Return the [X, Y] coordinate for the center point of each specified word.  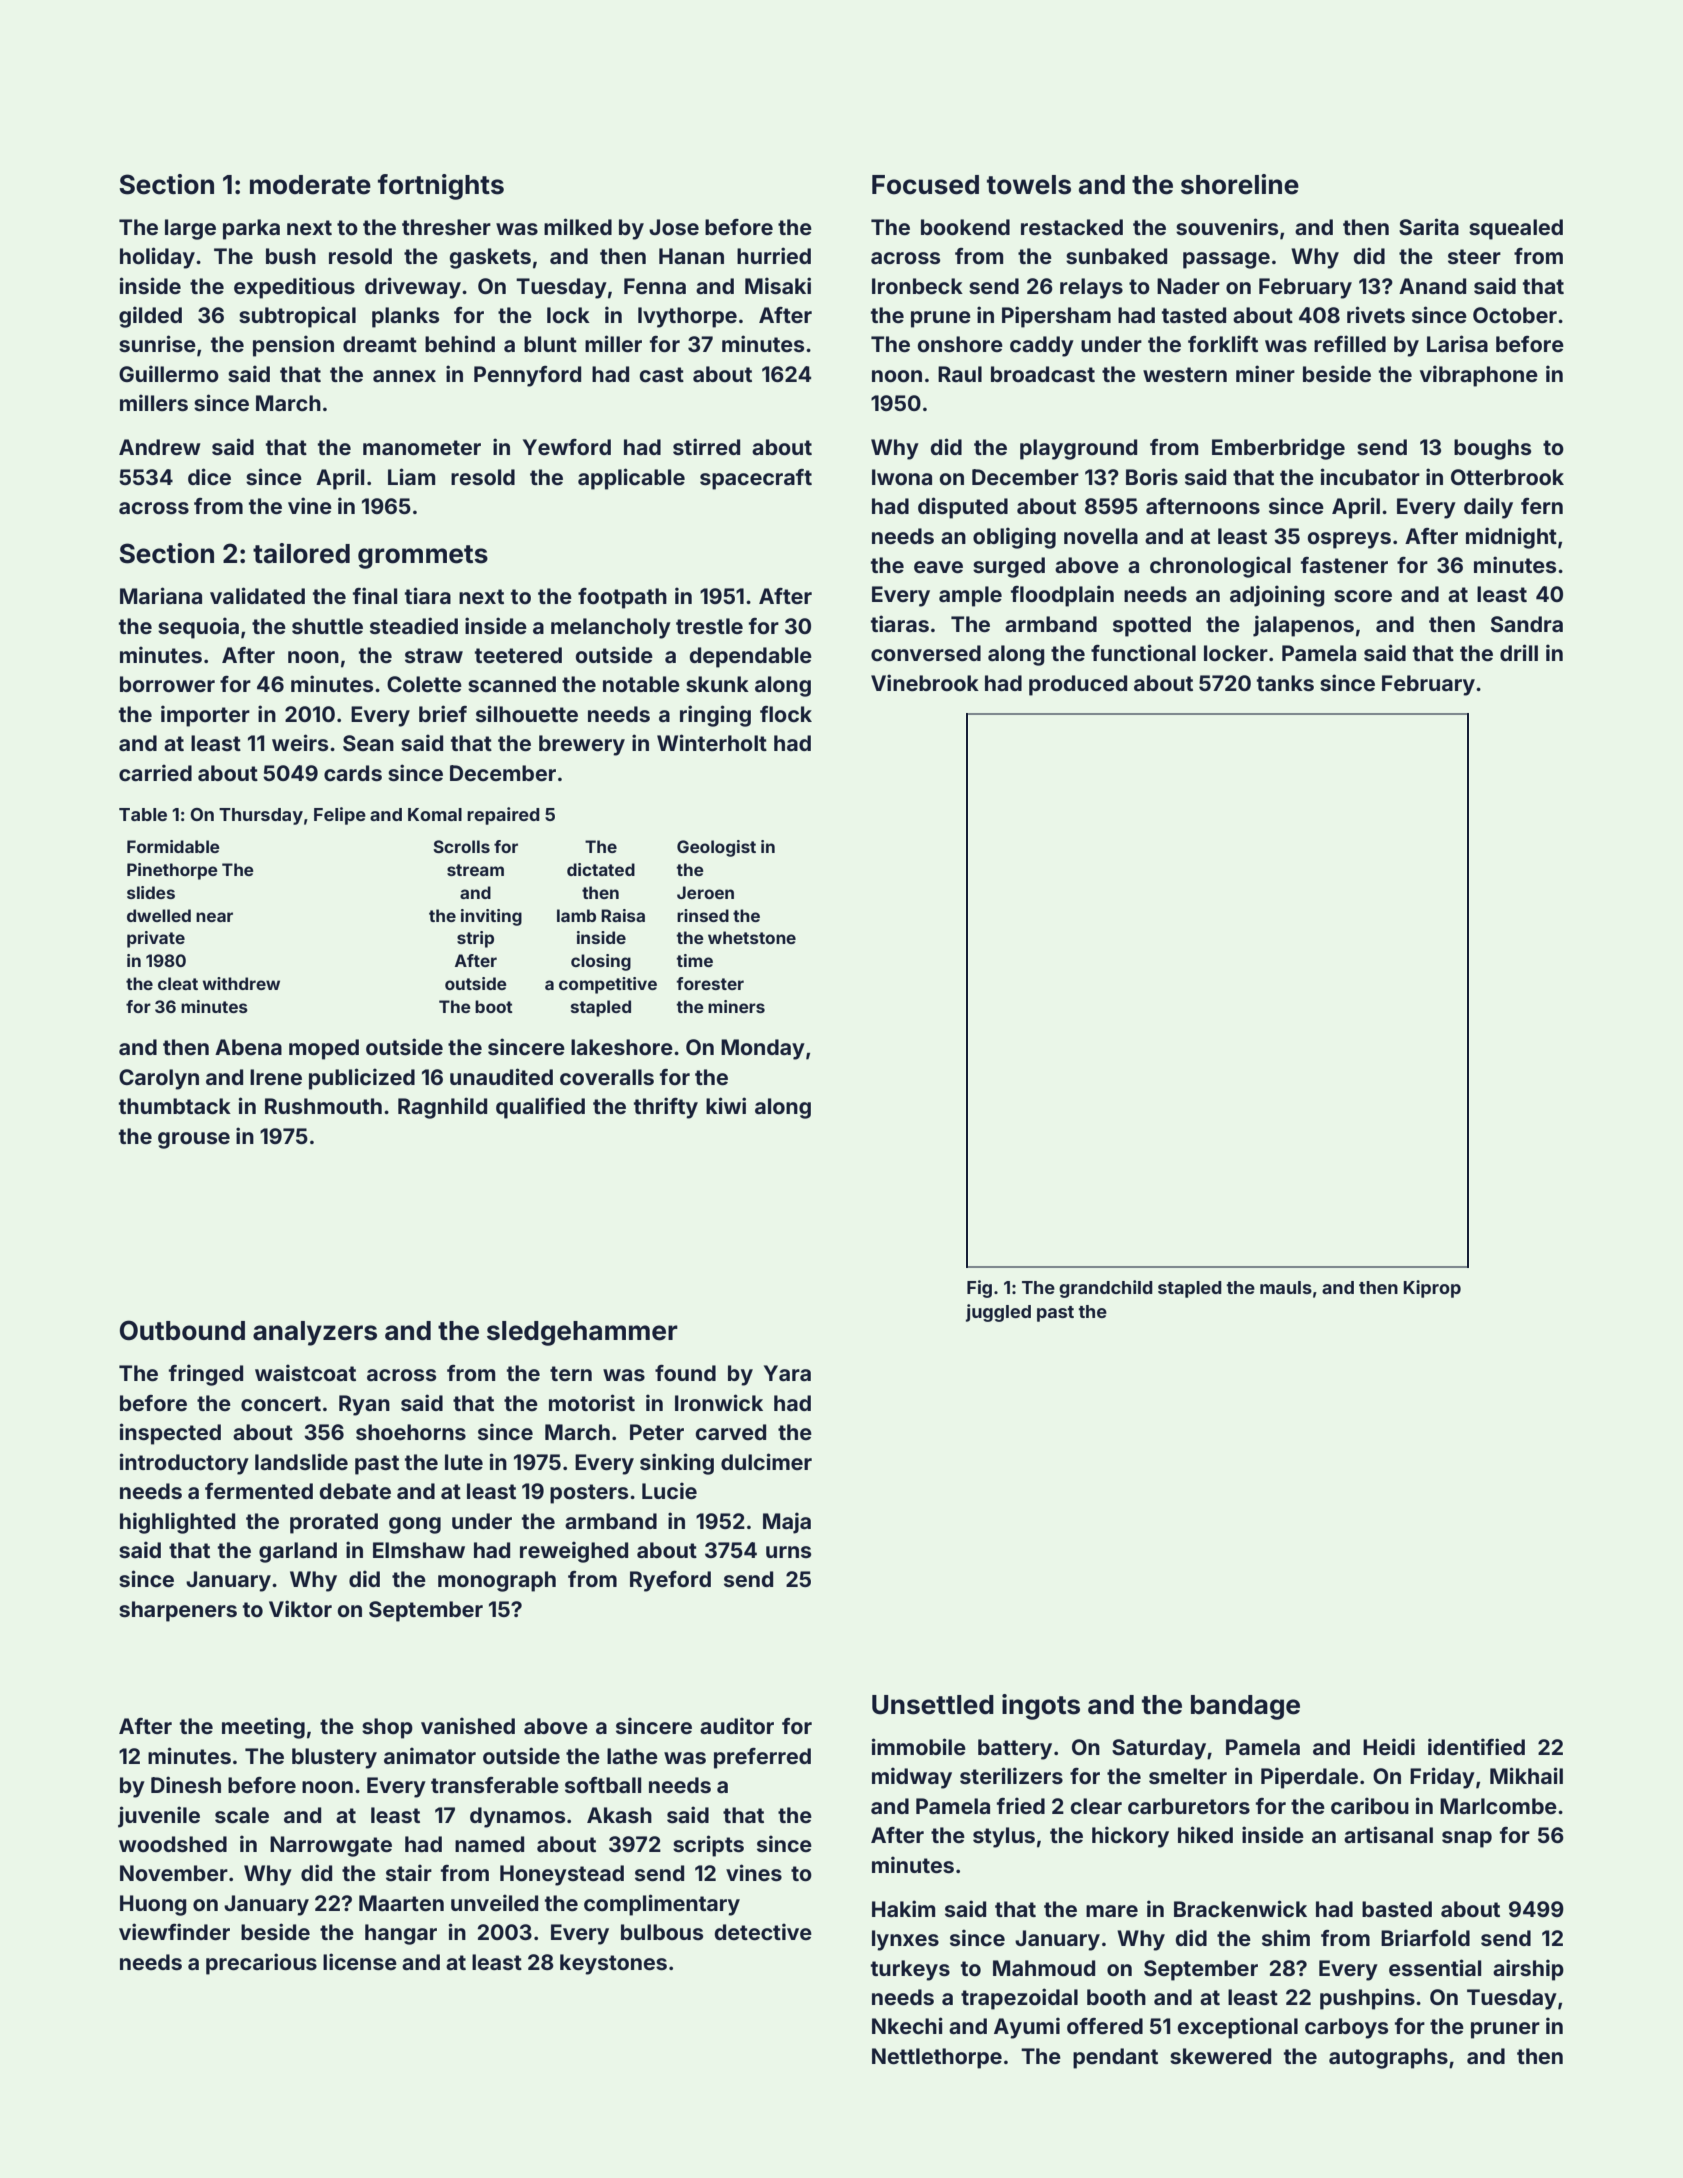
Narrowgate [331, 1846]
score [1363, 596]
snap [1467, 1839]
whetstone [752, 937]
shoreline [1240, 184]
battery [1015, 1749]
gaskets [490, 258]
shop [387, 1728]
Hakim [903, 1908]
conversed [926, 653]
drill [1519, 652]
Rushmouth [323, 1106]
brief [443, 713]
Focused [925, 185]
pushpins [1367, 1999]
